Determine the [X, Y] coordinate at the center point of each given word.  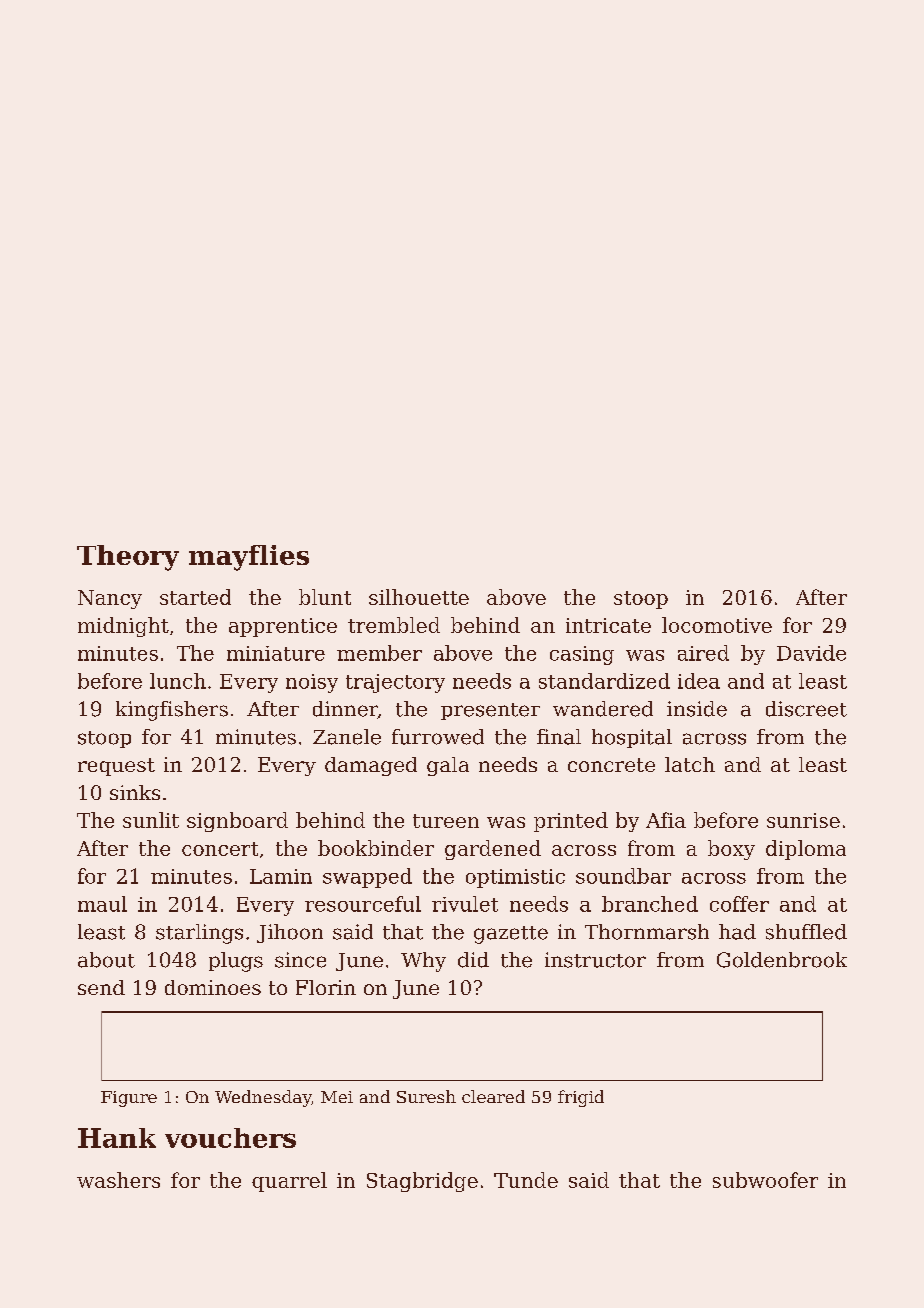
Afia [666, 820]
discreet [806, 709]
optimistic [515, 878]
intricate [608, 625]
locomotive [717, 625]
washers [118, 1180]
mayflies [249, 558]
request [116, 767]
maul [102, 904]
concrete [611, 765]
